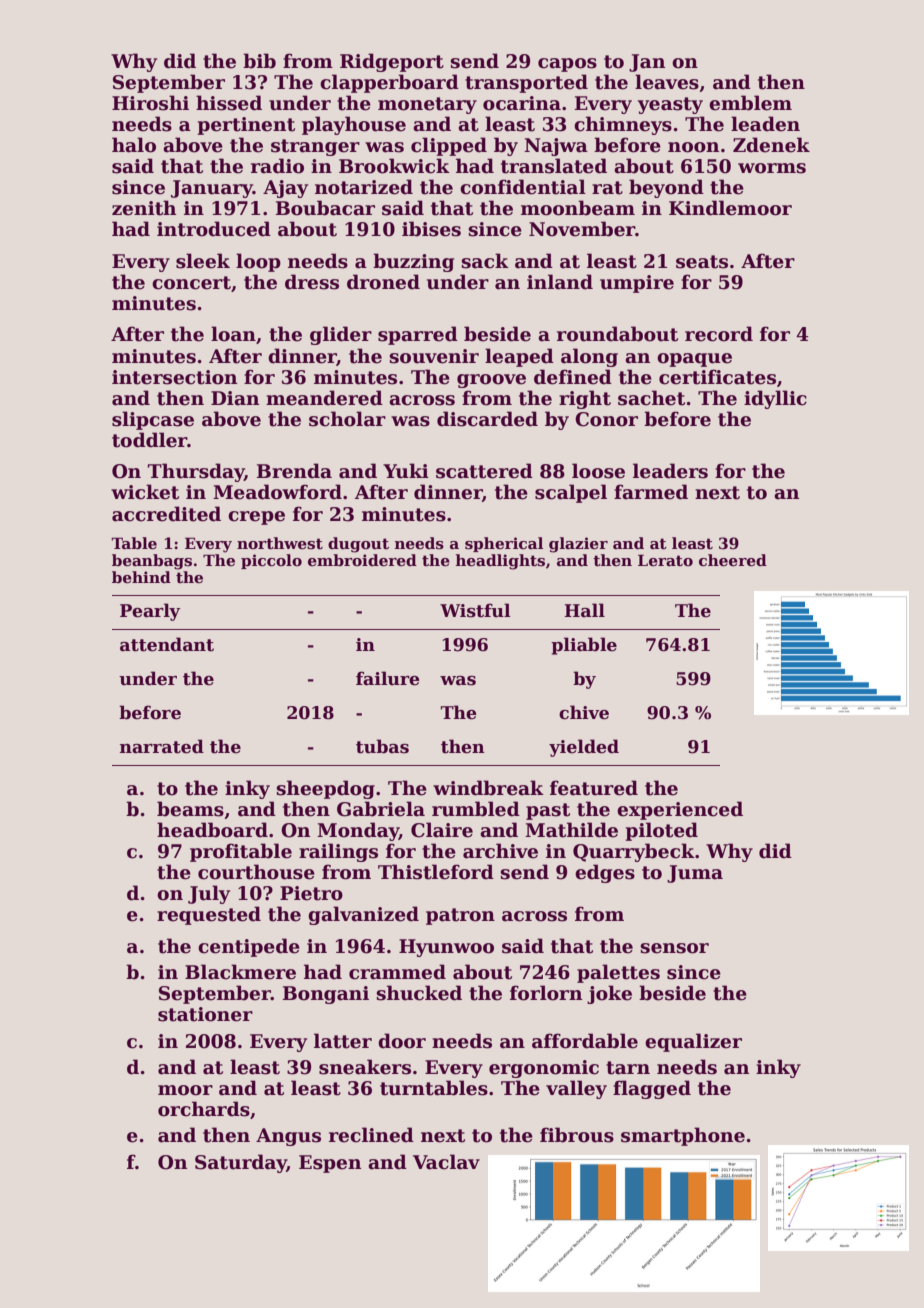  What do you see at coordinates (174, 377) in the document?
I see `intersection` at bounding box center [174, 377].
